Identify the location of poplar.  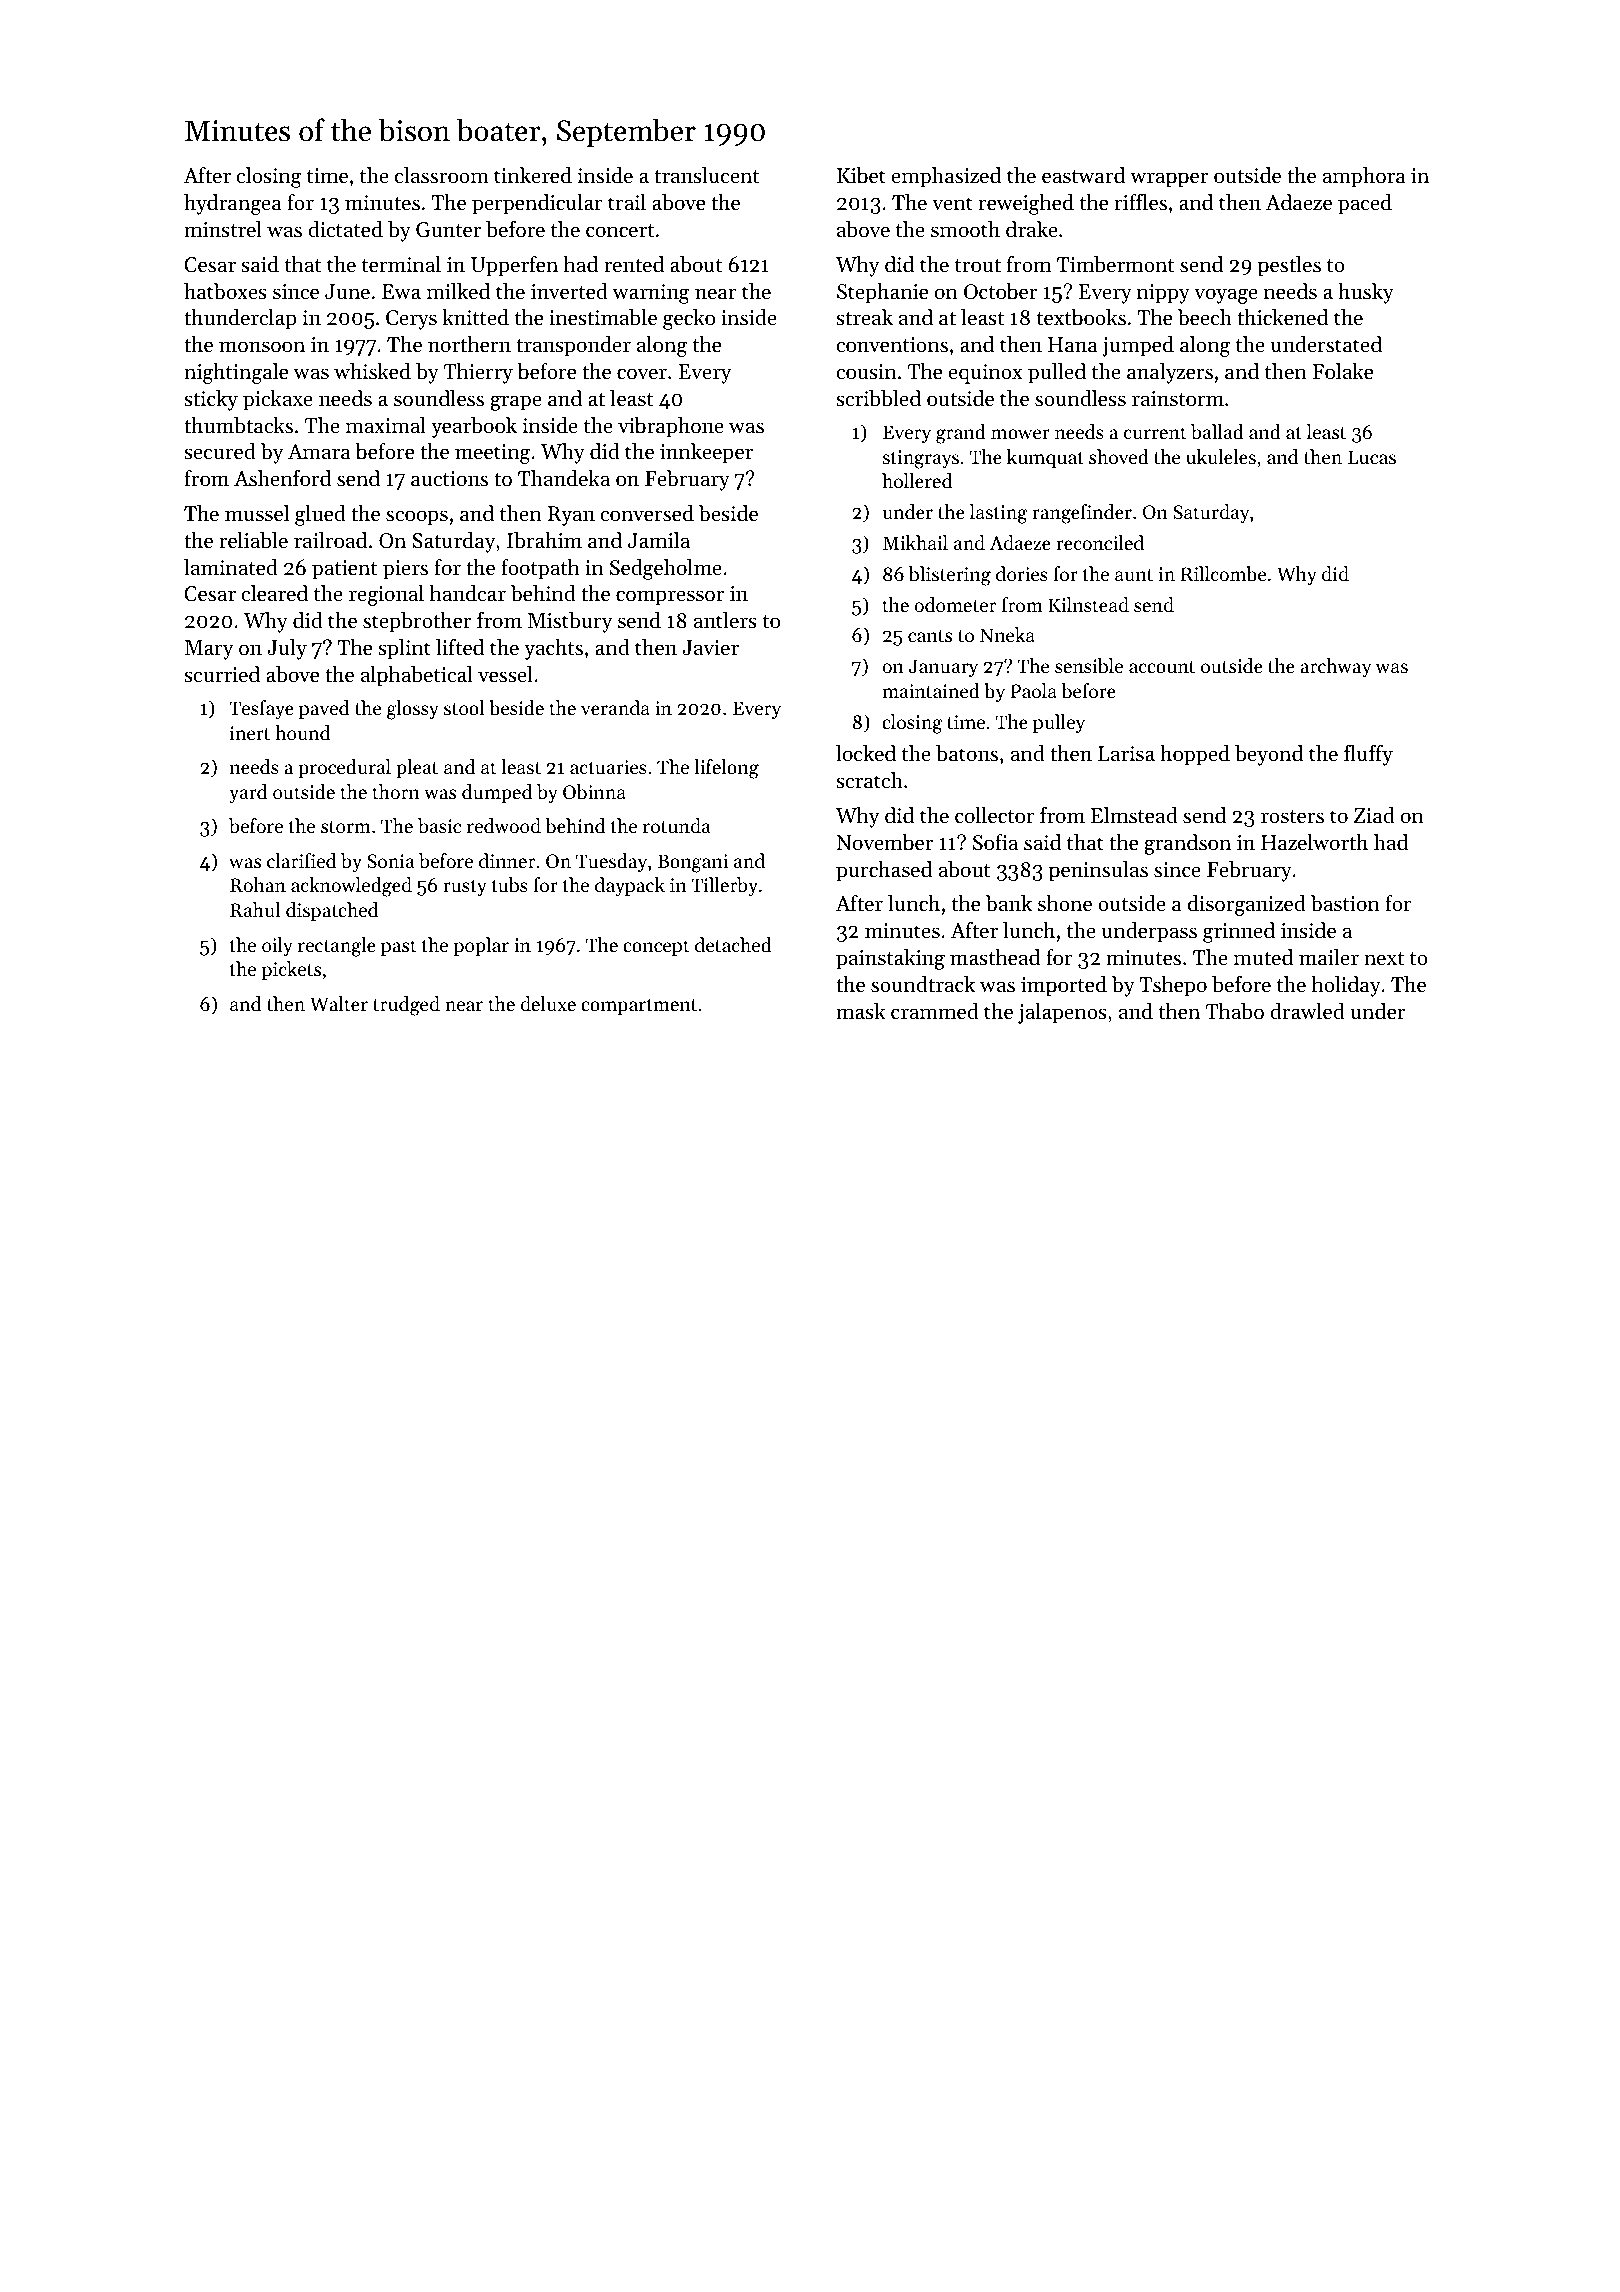
(481, 946).
